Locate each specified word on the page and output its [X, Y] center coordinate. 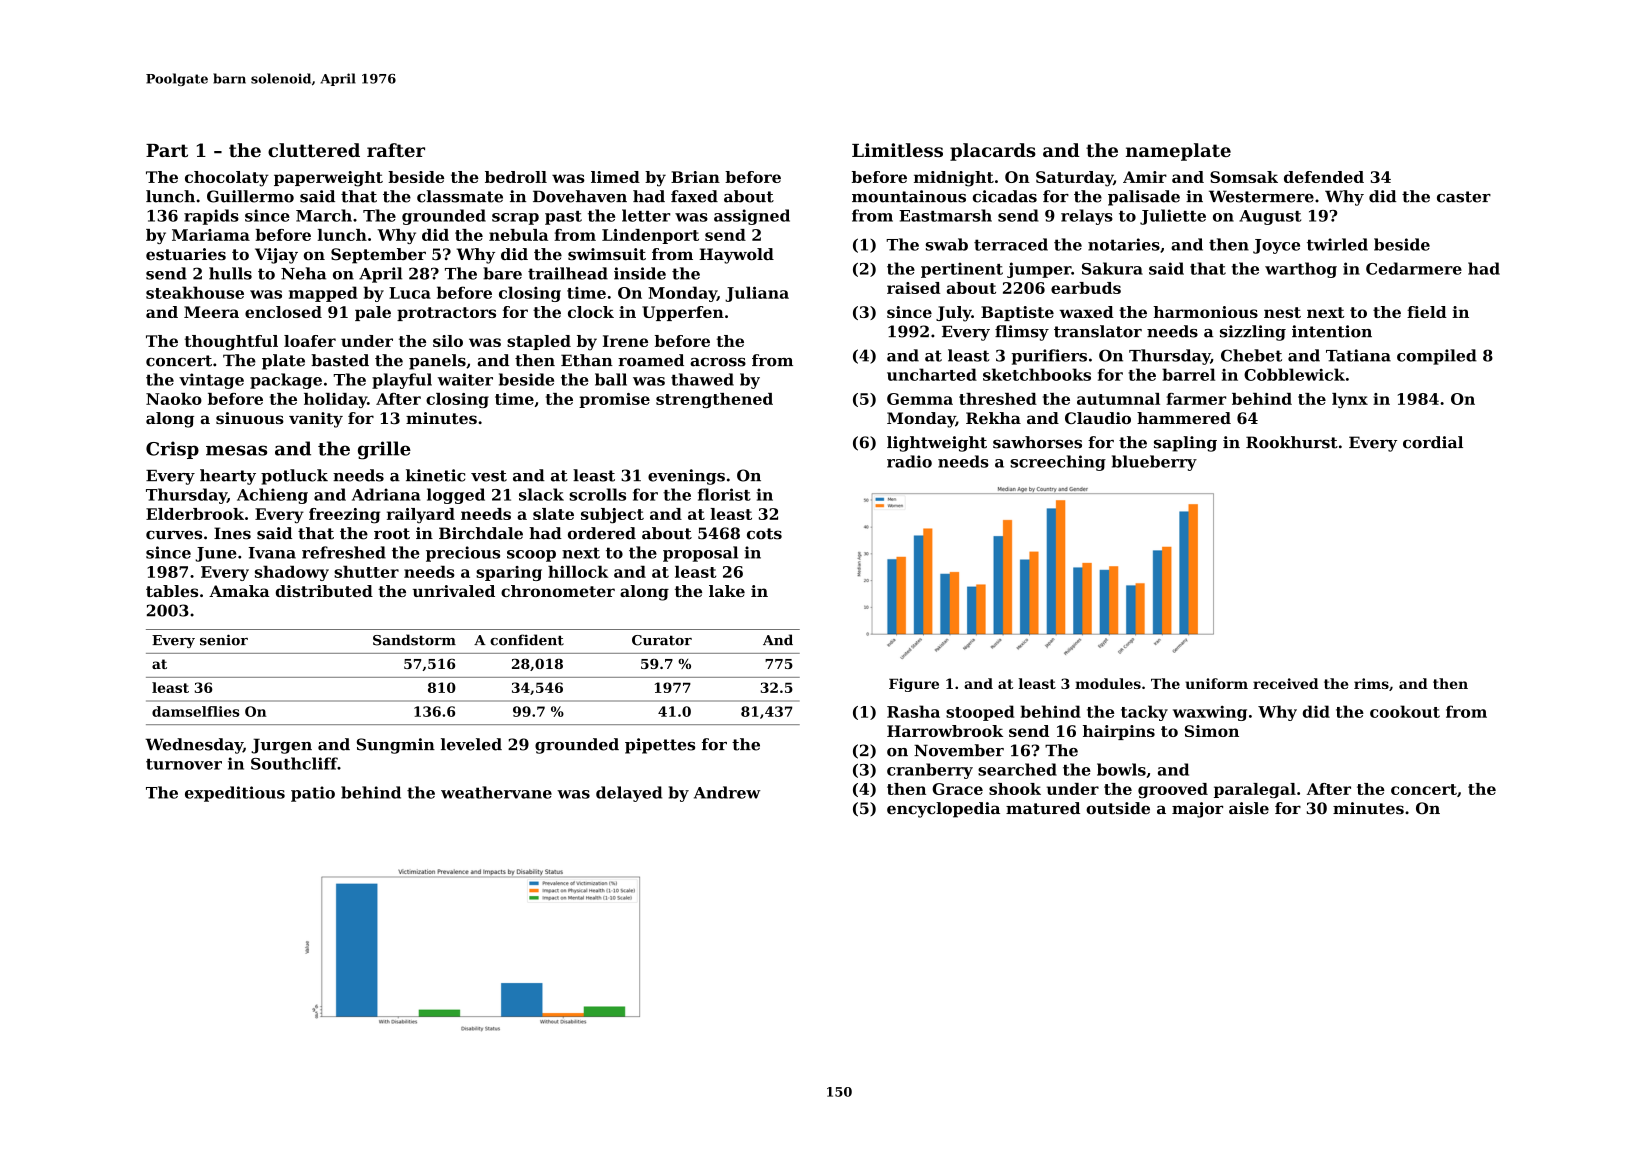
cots [764, 534]
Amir [1145, 177]
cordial [1433, 442]
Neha [303, 273]
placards [993, 152]
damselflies [196, 711]
